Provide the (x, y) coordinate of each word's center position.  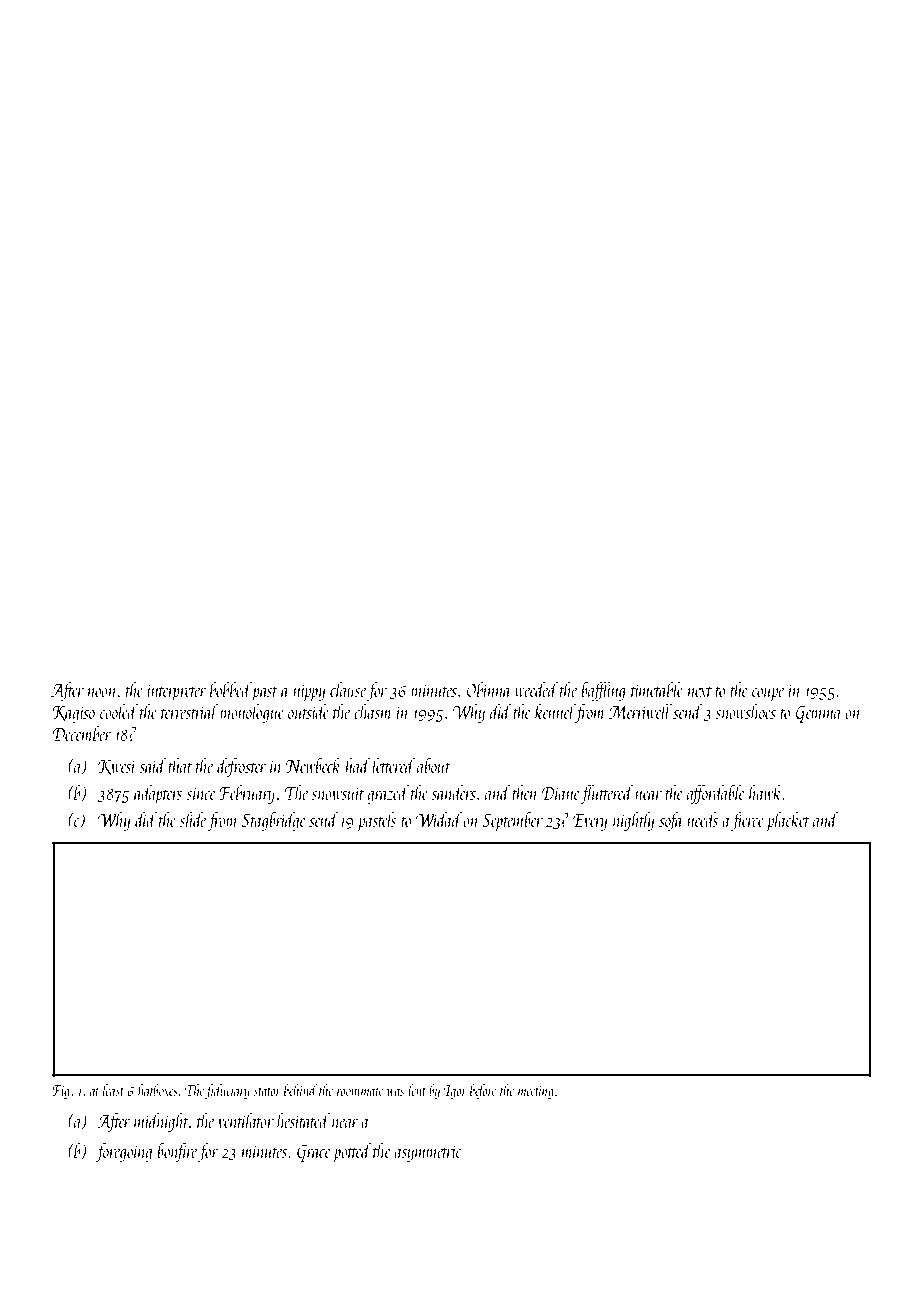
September (512, 821)
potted (352, 1152)
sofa (671, 821)
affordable (716, 794)
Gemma (819, 714)
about (434, 765)
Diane (561, 793)
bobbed (231, 689)
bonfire (177, 1152)
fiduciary (227, 1091)
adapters (158, 794)
